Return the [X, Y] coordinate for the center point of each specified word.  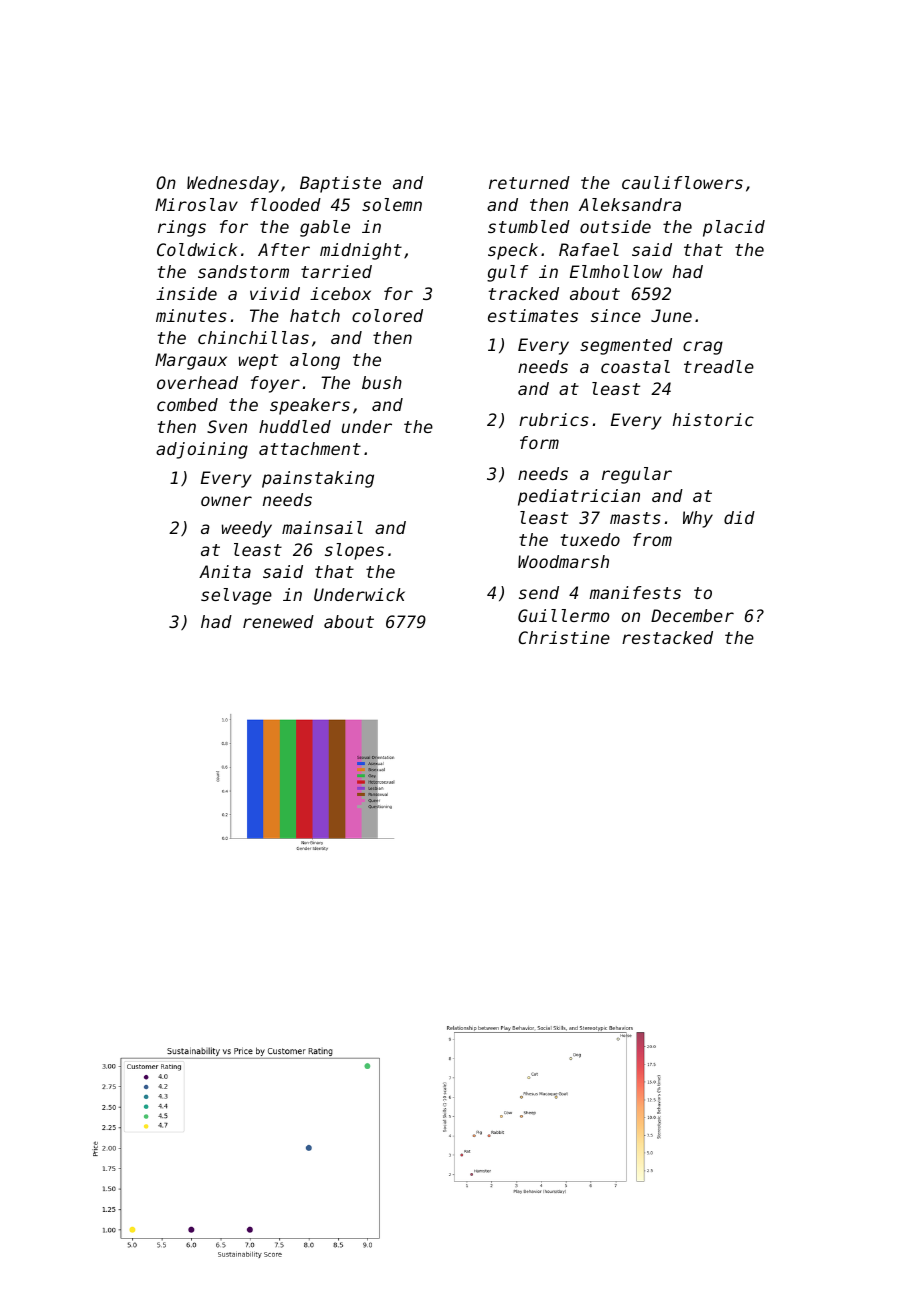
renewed [278, 621]
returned [529, 182]
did [739, 517]
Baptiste [340, 184]
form [539, 442]
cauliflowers [682, 182]
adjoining [202, 450]
